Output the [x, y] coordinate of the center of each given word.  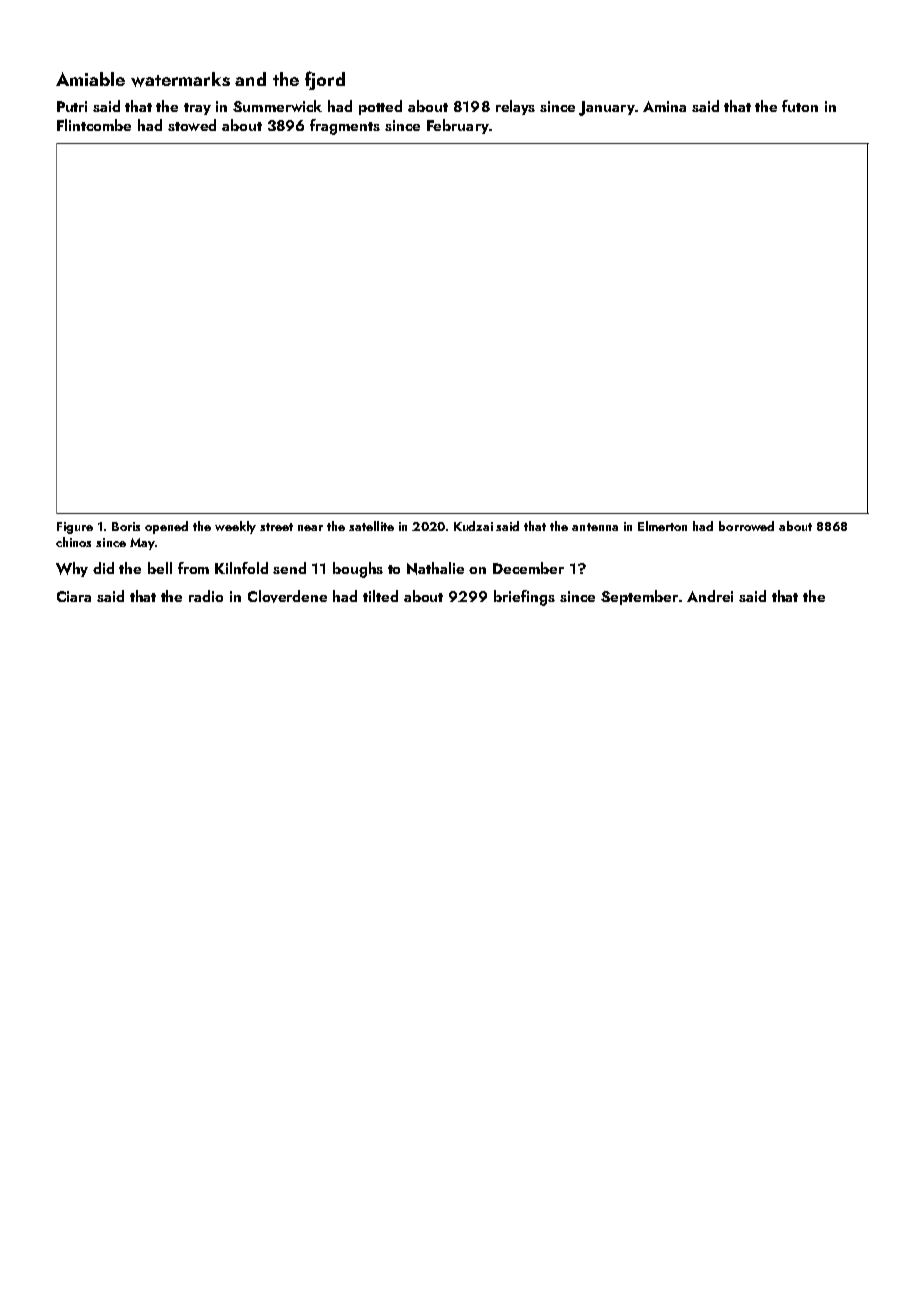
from [193, 568]
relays [515, 107]
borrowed [746, 526]
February [458, 126]
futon [800, 106]
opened [166, 527]
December [528, 568]
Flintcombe [94, 125]
